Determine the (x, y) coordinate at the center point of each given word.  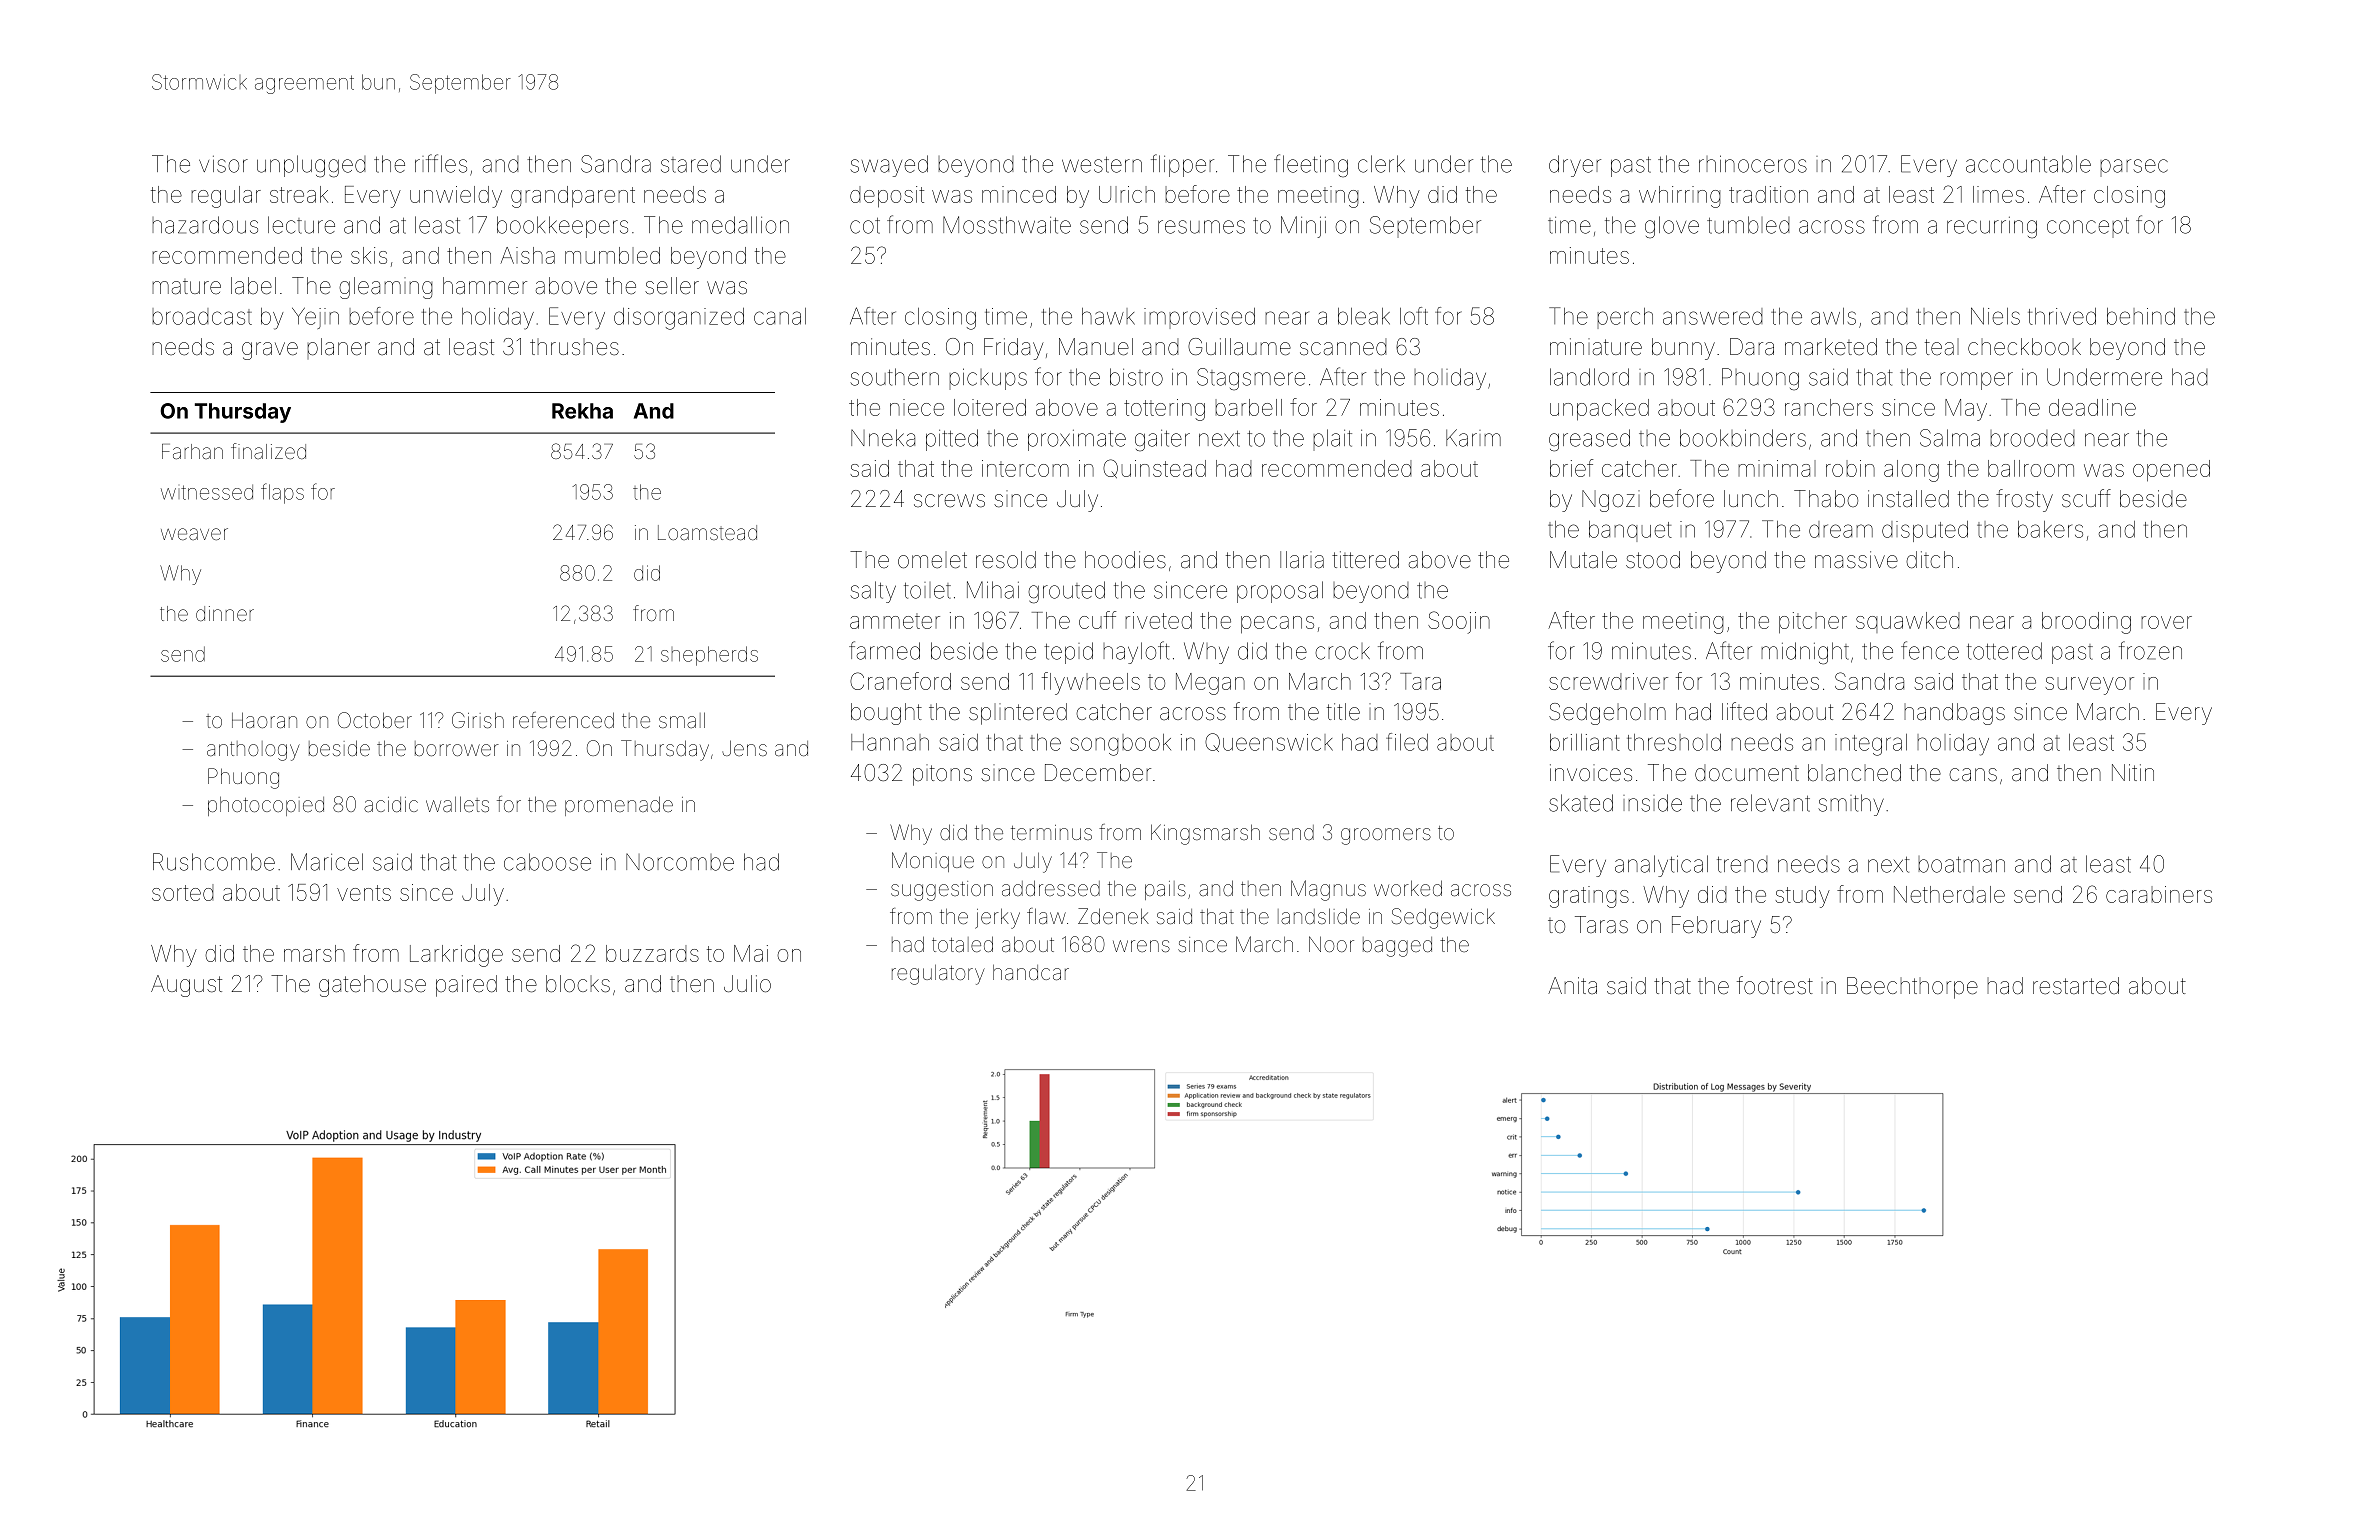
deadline (2092, 407)
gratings (1589, 897)
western (1102, 165)
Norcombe (680, 862)
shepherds (709, 656)
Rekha (582, 411)
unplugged (311, 166)
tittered (1365, 560)
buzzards (652, 953)
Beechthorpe (1912, 988)
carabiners (2159, 894)
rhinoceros (1753, 164)
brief (1571, 468)
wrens (1141, 946)
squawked (1908, 622)
